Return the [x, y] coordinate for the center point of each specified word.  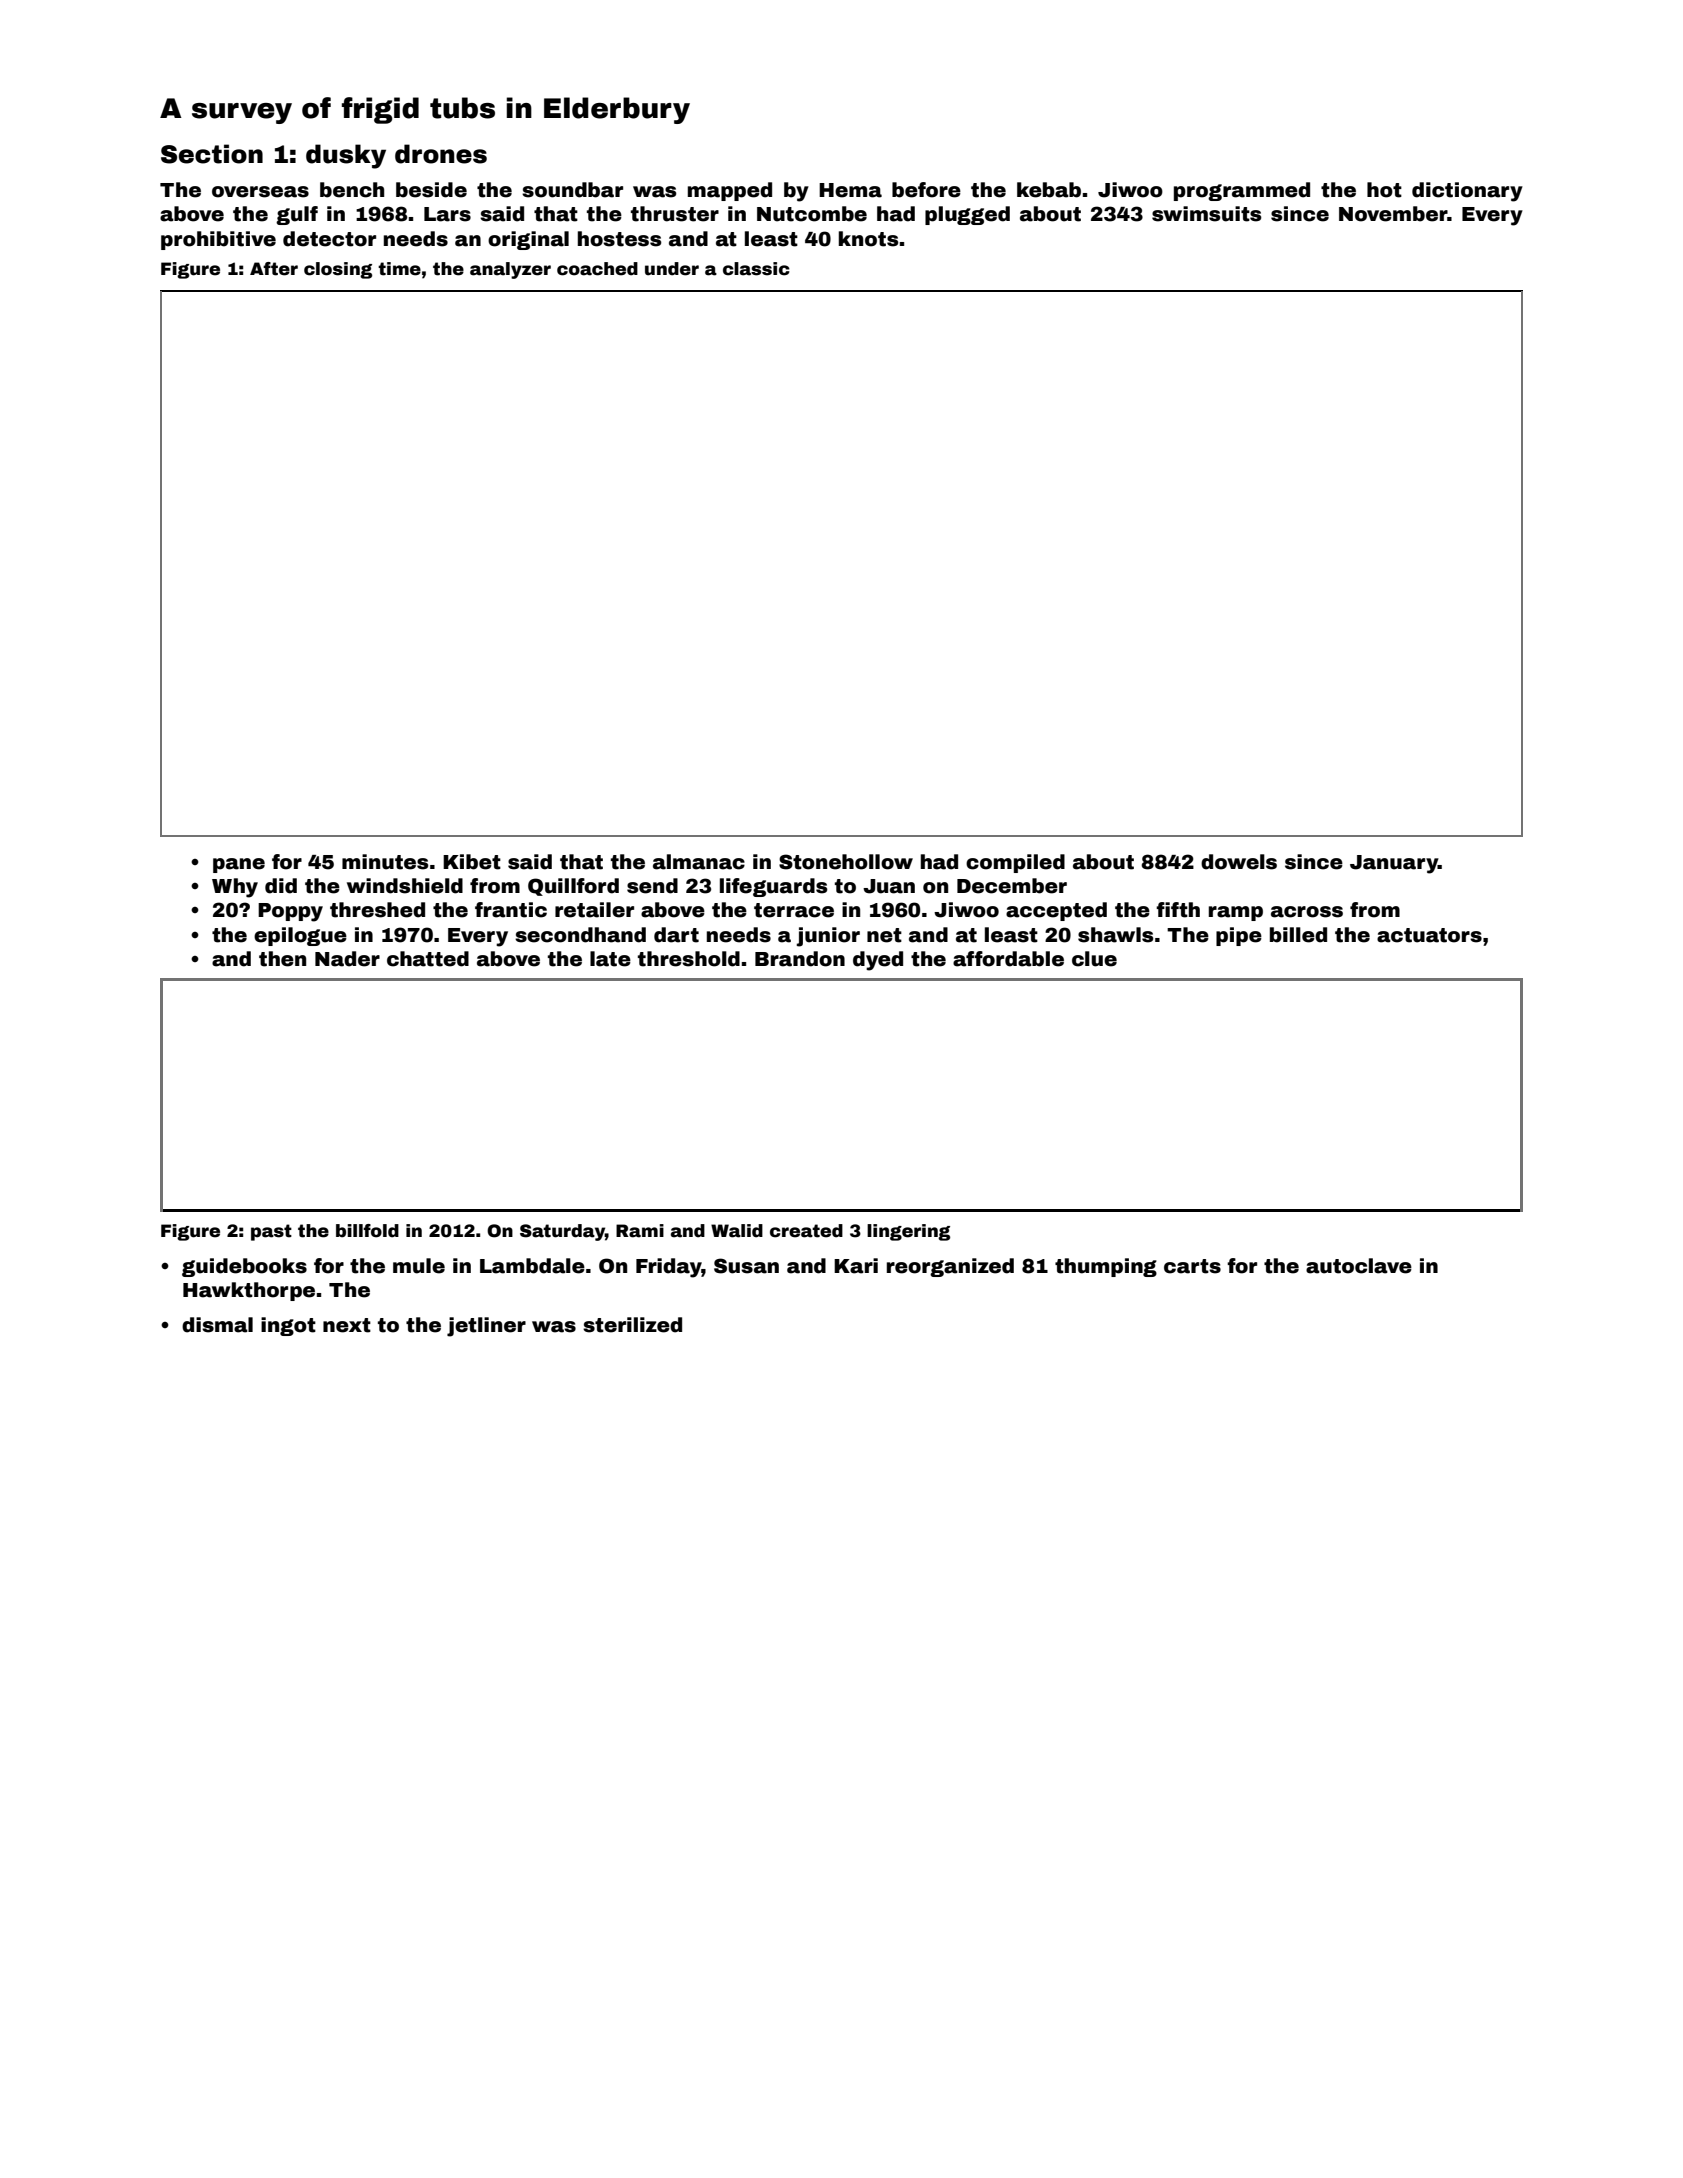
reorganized [950, 1267]
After [274, 269]
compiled [1015, 863]
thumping [1106, 1267]
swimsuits [1207, 214]
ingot [288, 1326]
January [1394, 864]
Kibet [472, 862]
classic [756, 269]
